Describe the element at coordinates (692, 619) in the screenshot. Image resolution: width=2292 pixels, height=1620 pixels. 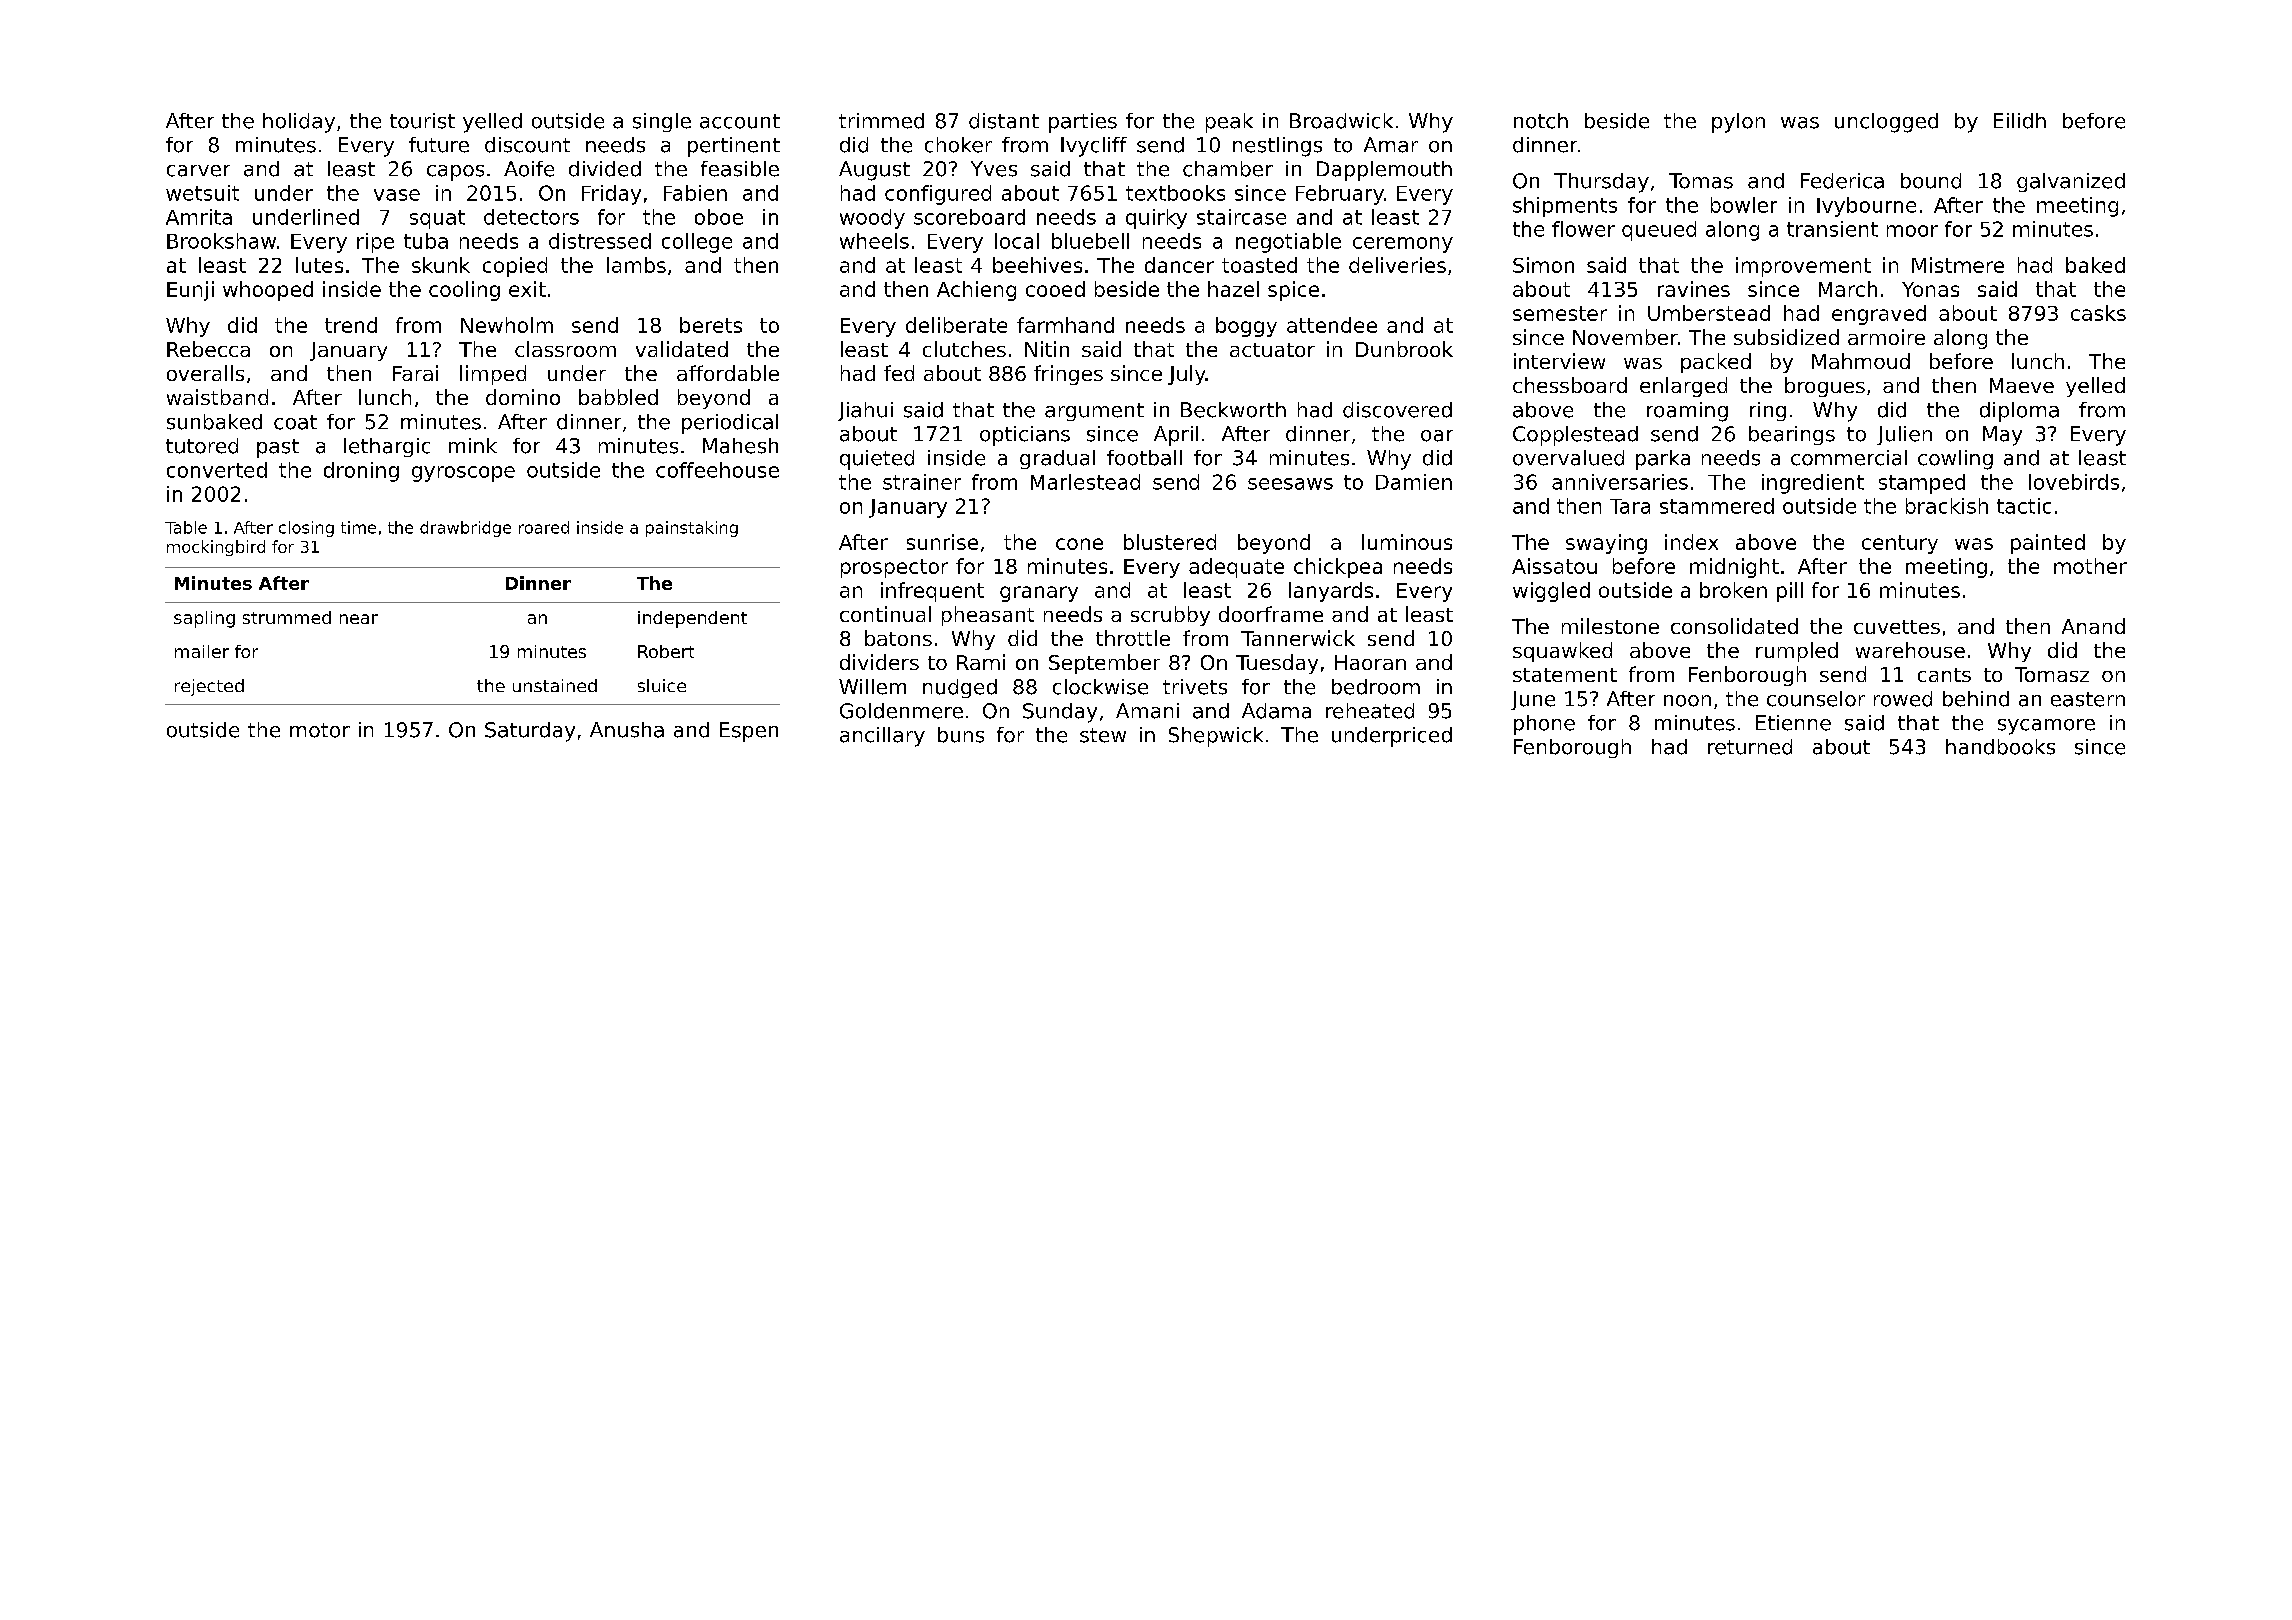
I see `independent` at that location.
